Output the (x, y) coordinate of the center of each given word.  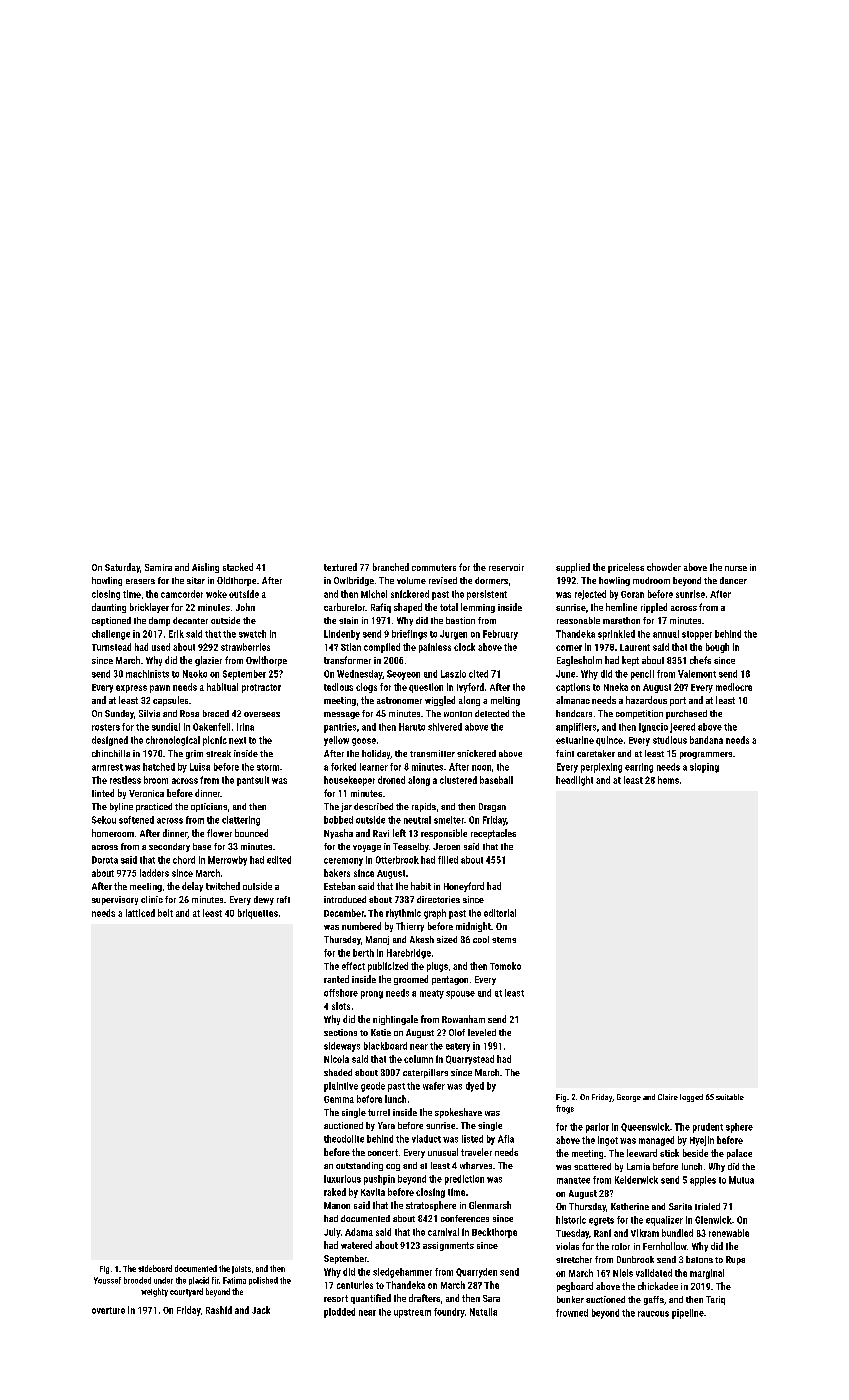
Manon (337, 1205)
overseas (262, 714)
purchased (686, 714)
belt (165, 913)
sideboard (155, 1268)
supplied (573, 568)
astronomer (399, 700)
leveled (482, 1032)
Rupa (735, 1260)
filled (448, 860)
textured (340, 567)
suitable (730, 1097)
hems (668, 780)
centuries (355, 1285)
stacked (238, 567)
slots (341, 1006)
